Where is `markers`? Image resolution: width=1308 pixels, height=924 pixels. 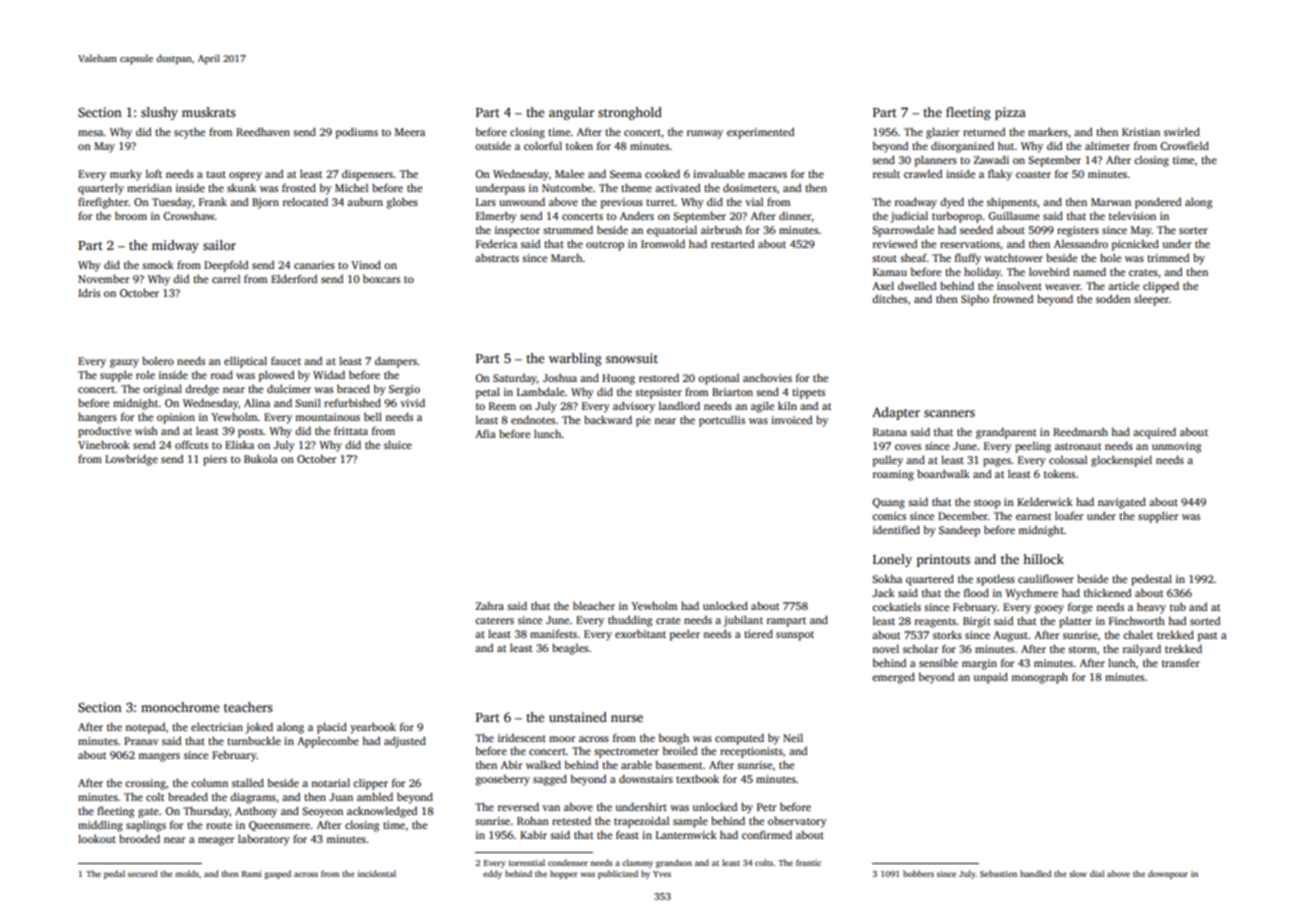
markers is located at coordinates (1048, 131).
